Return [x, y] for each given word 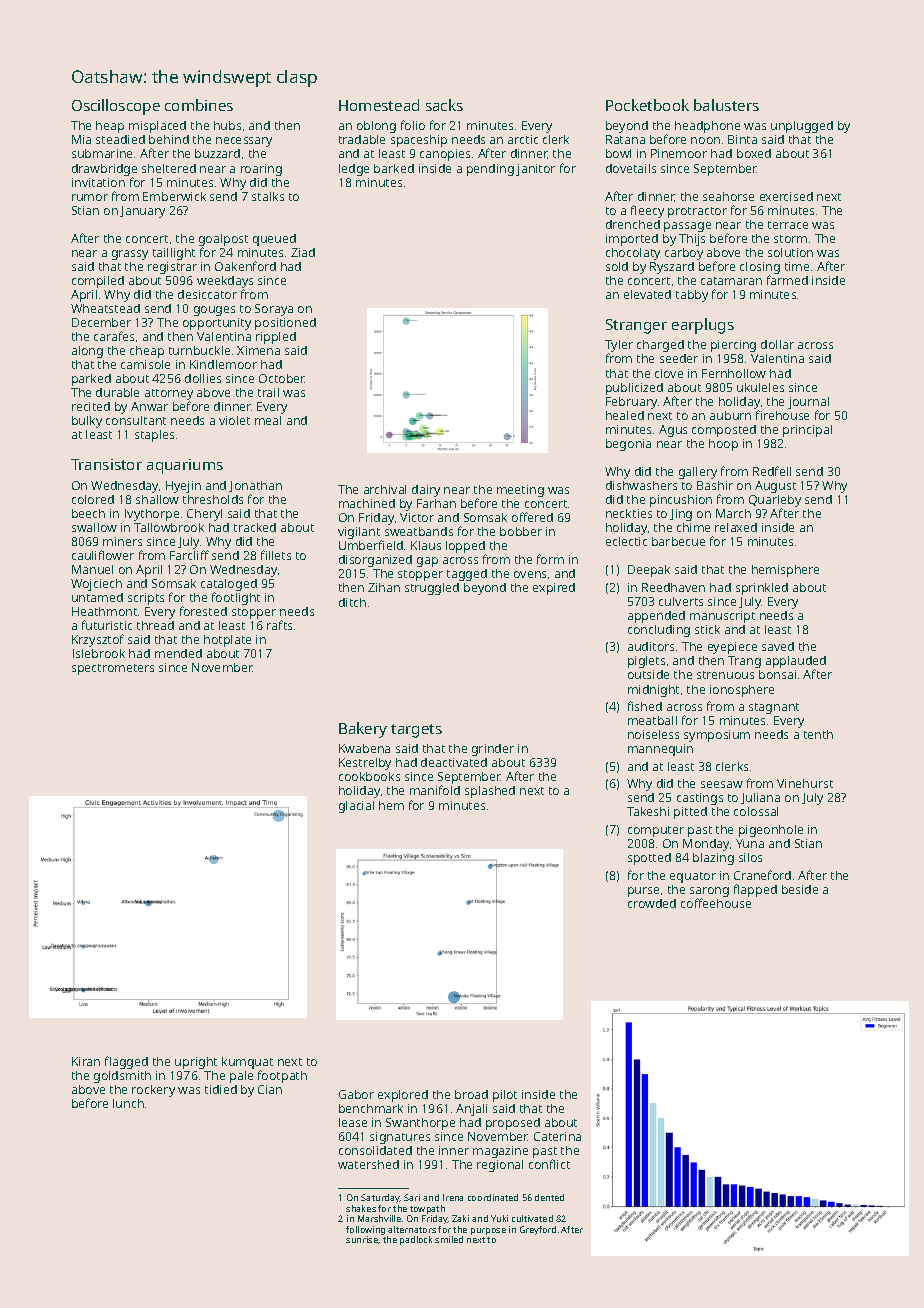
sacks [444, 105]
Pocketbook [647, 105]
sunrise [362, 1239]
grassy [130, 255]
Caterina [557, 1136]
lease [353, 1122]
